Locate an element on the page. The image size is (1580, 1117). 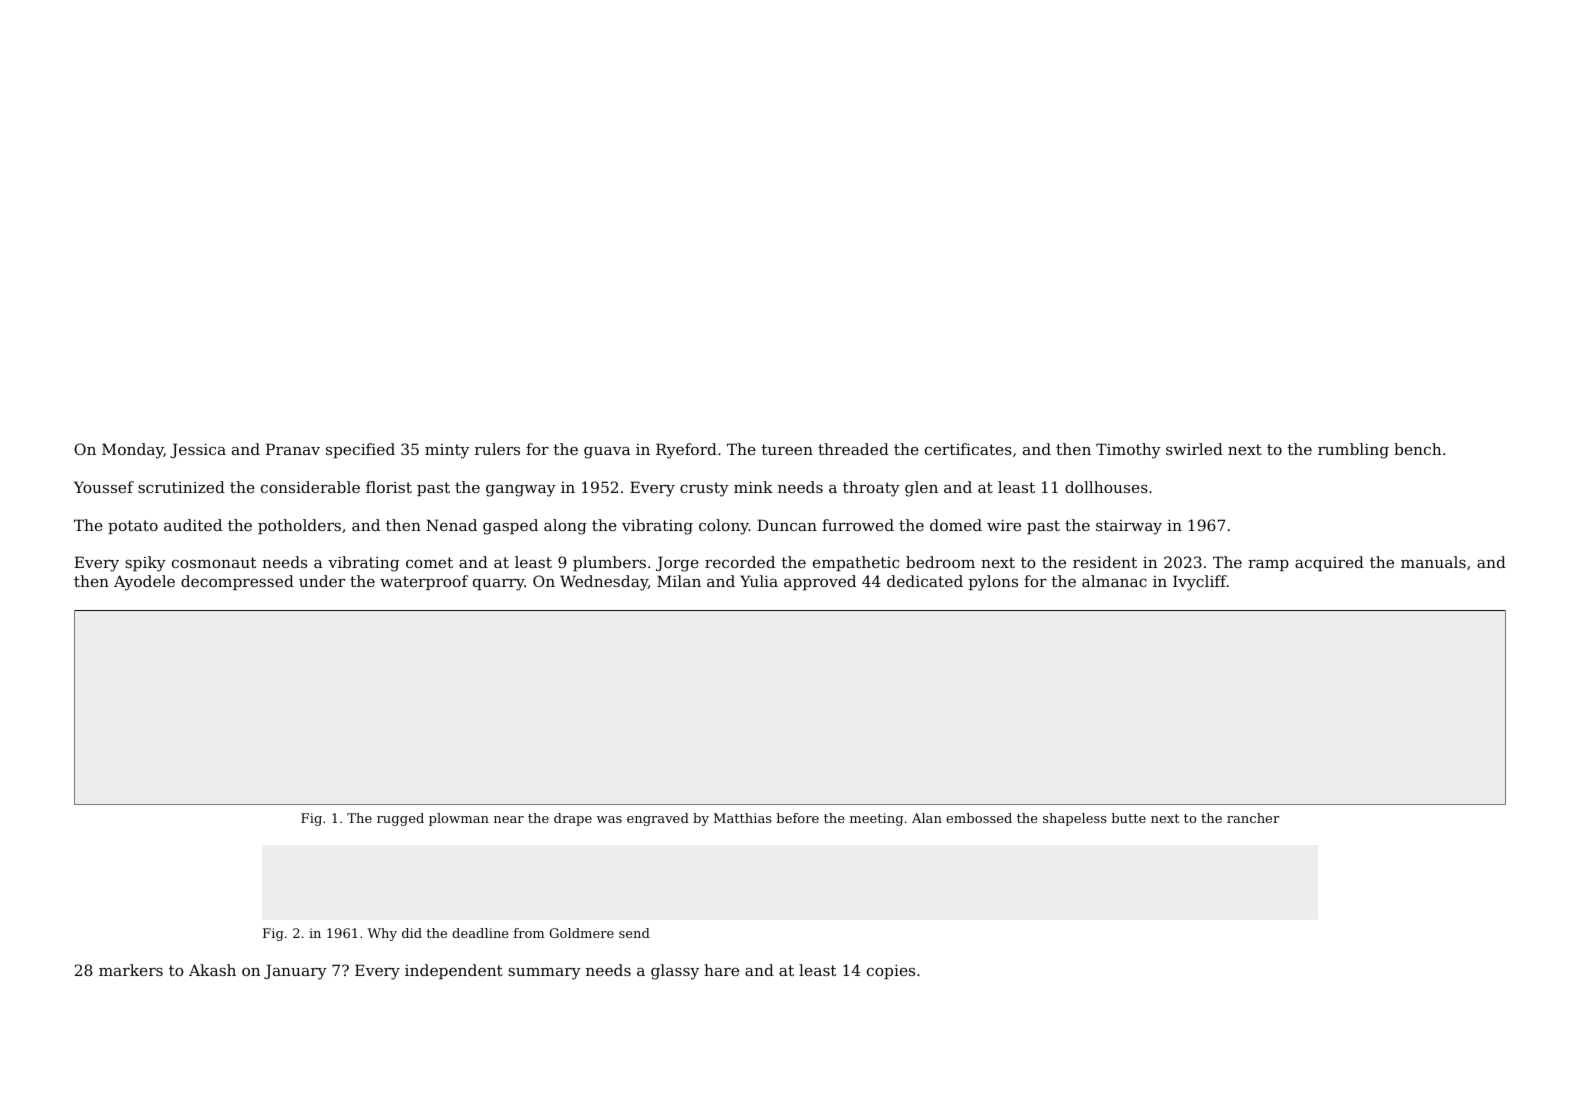
Matthias is located at coordinates (742, 818).
